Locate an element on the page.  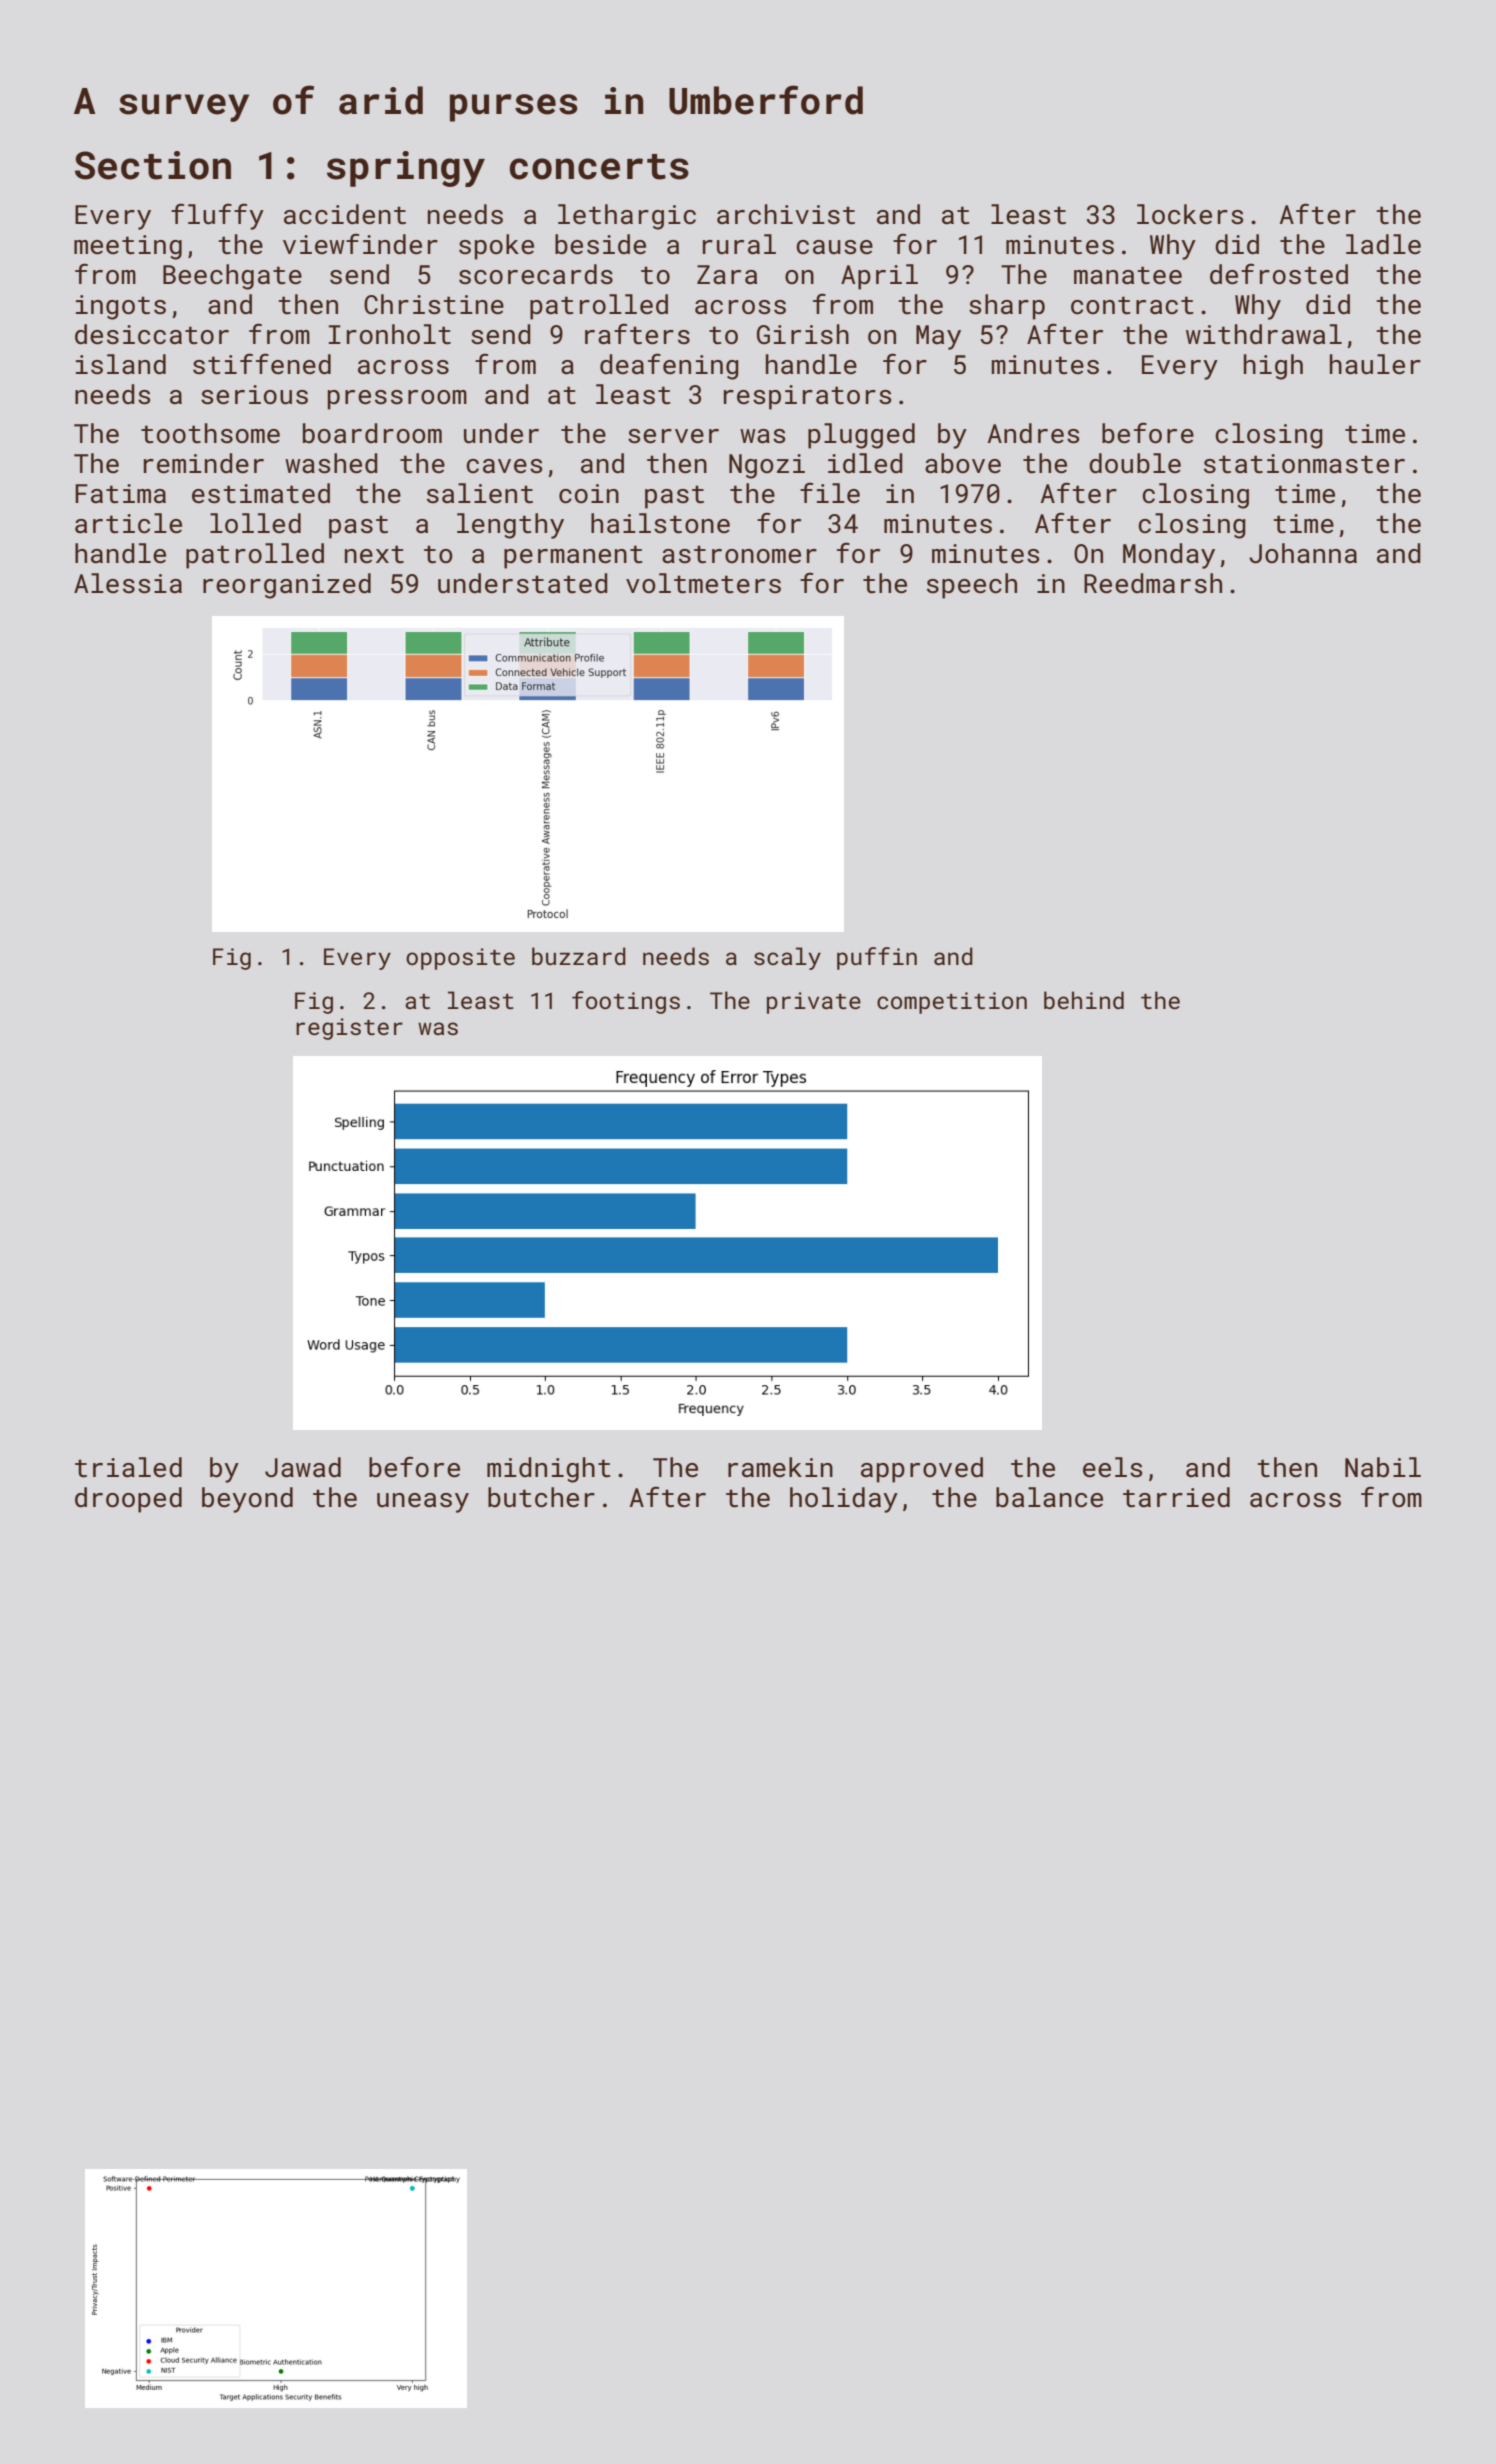
Reedmarsh is located at coordinates (1153, 583).
